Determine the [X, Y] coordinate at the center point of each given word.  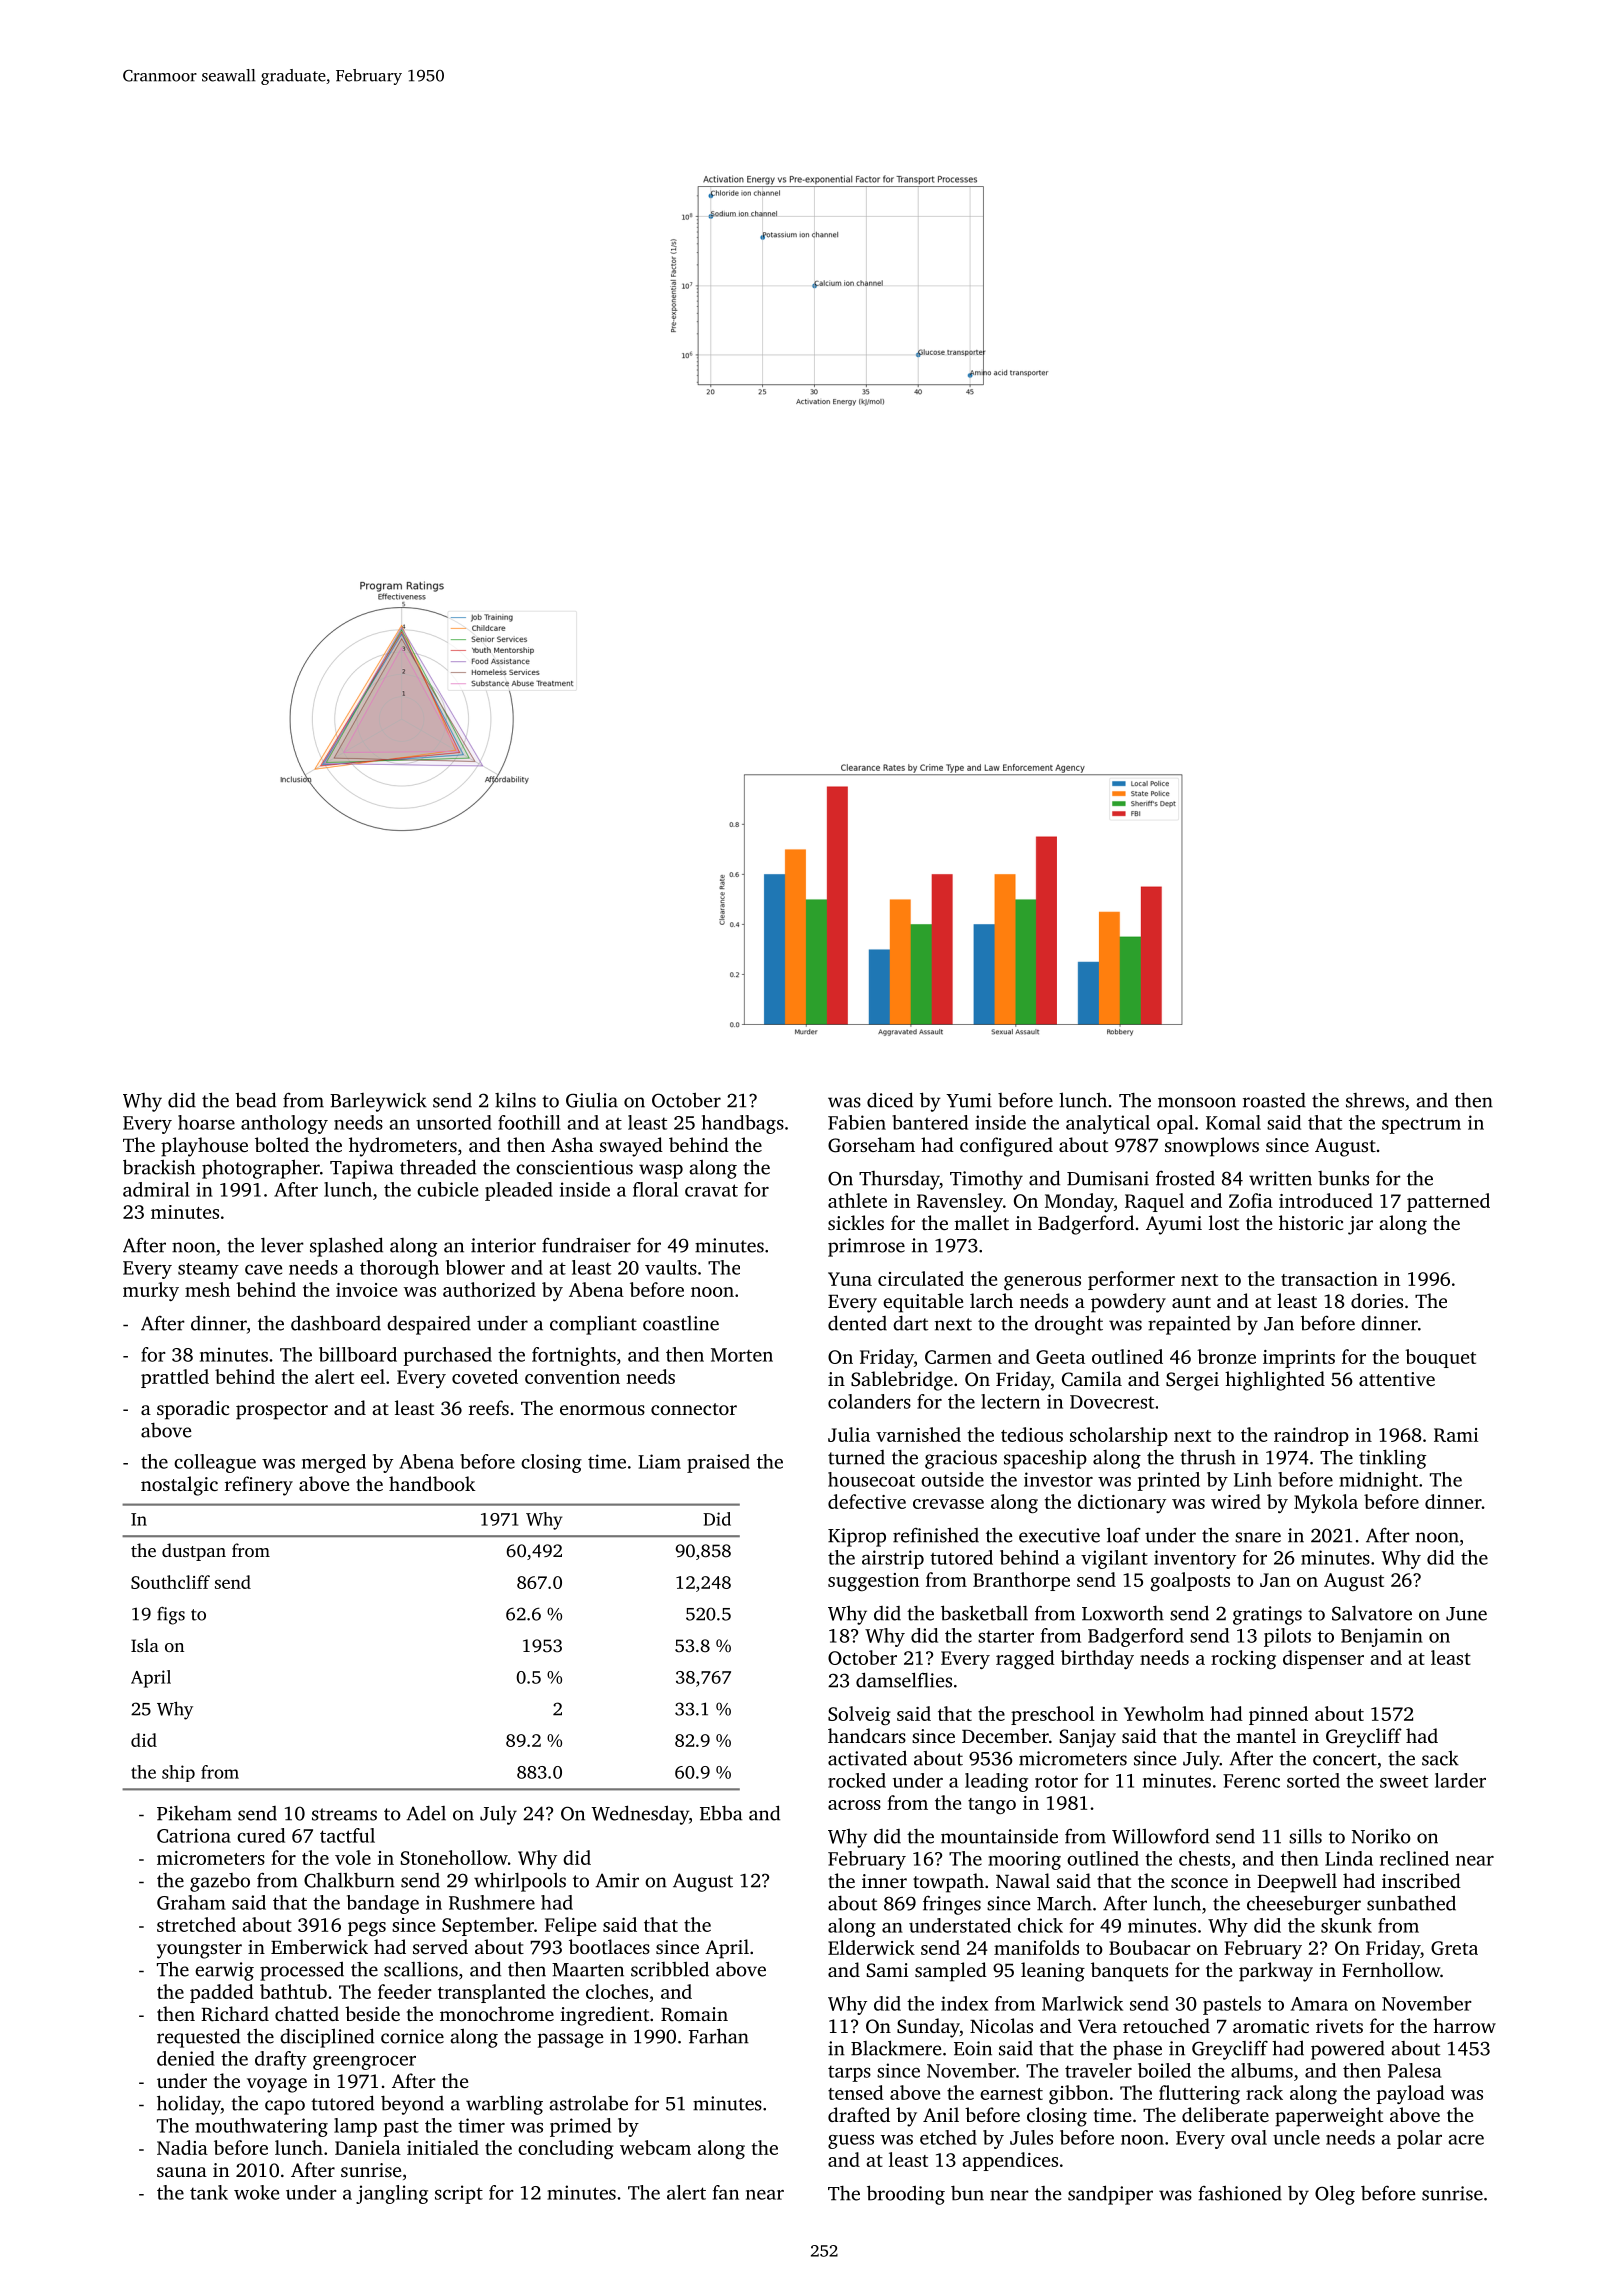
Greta [1454, 1948]
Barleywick [378, 1102]
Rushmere [492, 1902]
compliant [593, 1325]
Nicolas [1001, 2025]
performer [1131, 1280]
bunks [1343, 1178]
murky [151, 1291]
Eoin [973, 2048]
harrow [1464, 2025]
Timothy [986, 1180]
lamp [355, 2127]
